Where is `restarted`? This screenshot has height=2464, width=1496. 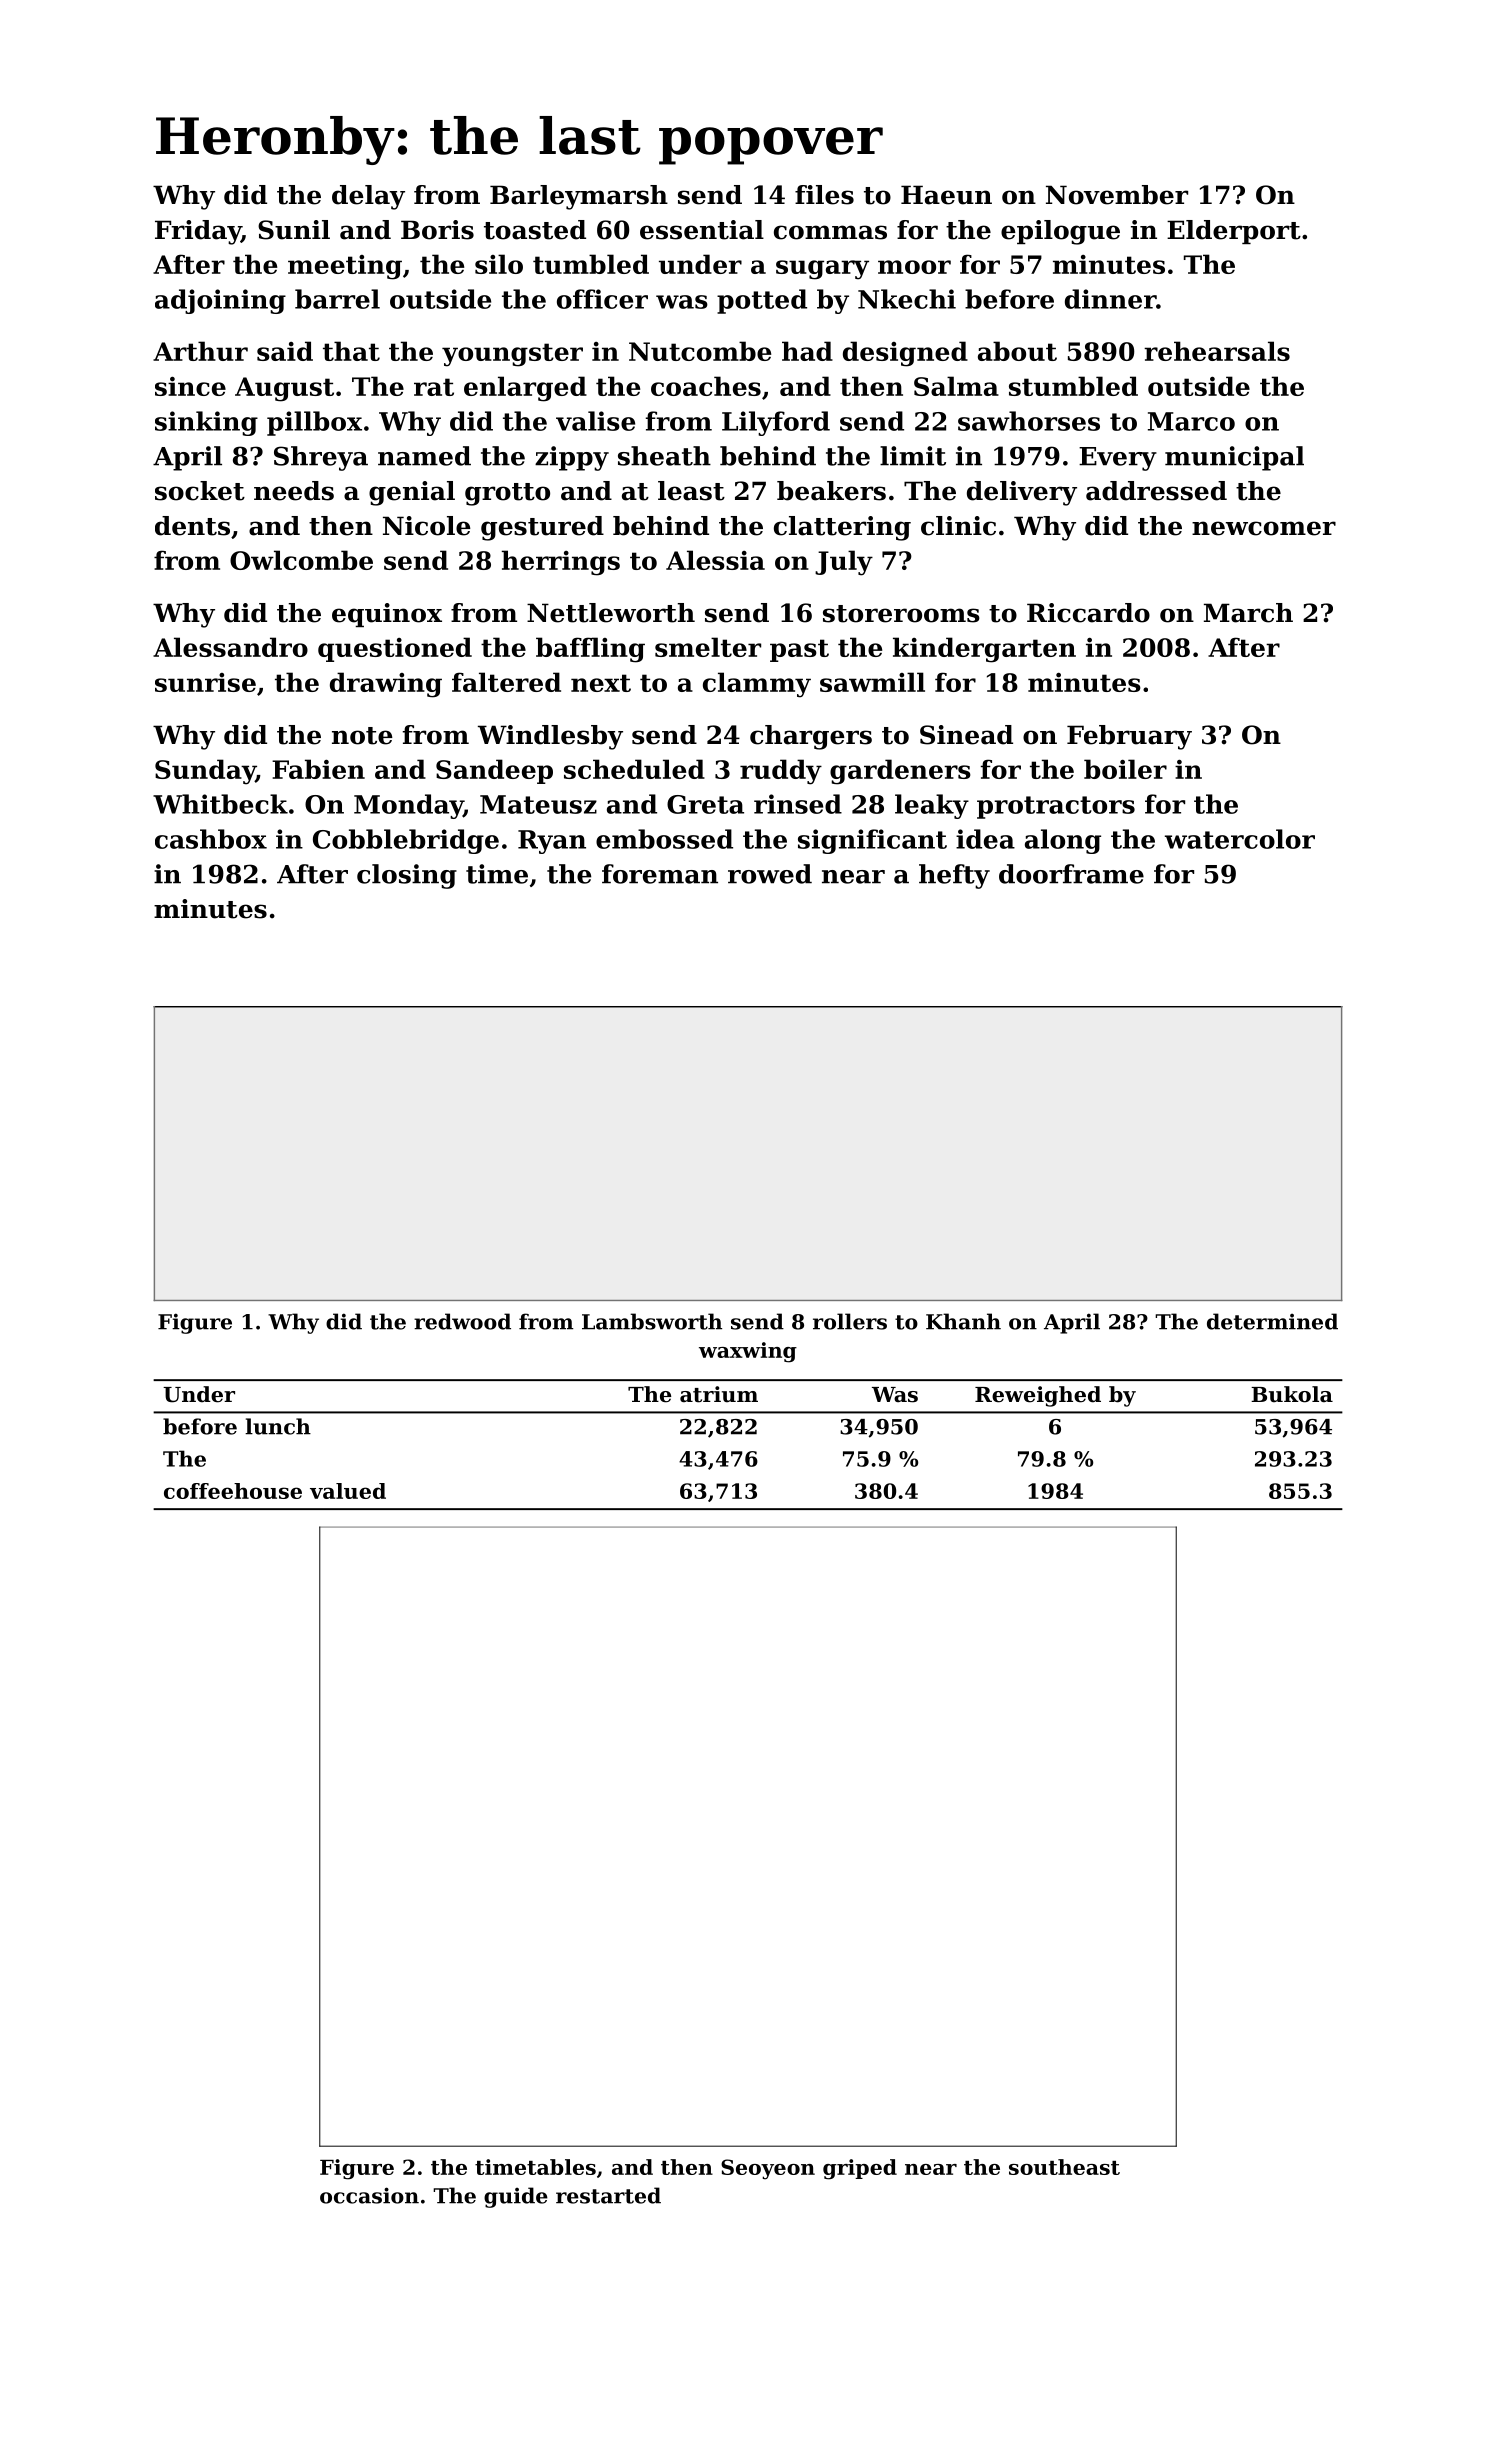 restarted is located at coordinates (608, 2195).
